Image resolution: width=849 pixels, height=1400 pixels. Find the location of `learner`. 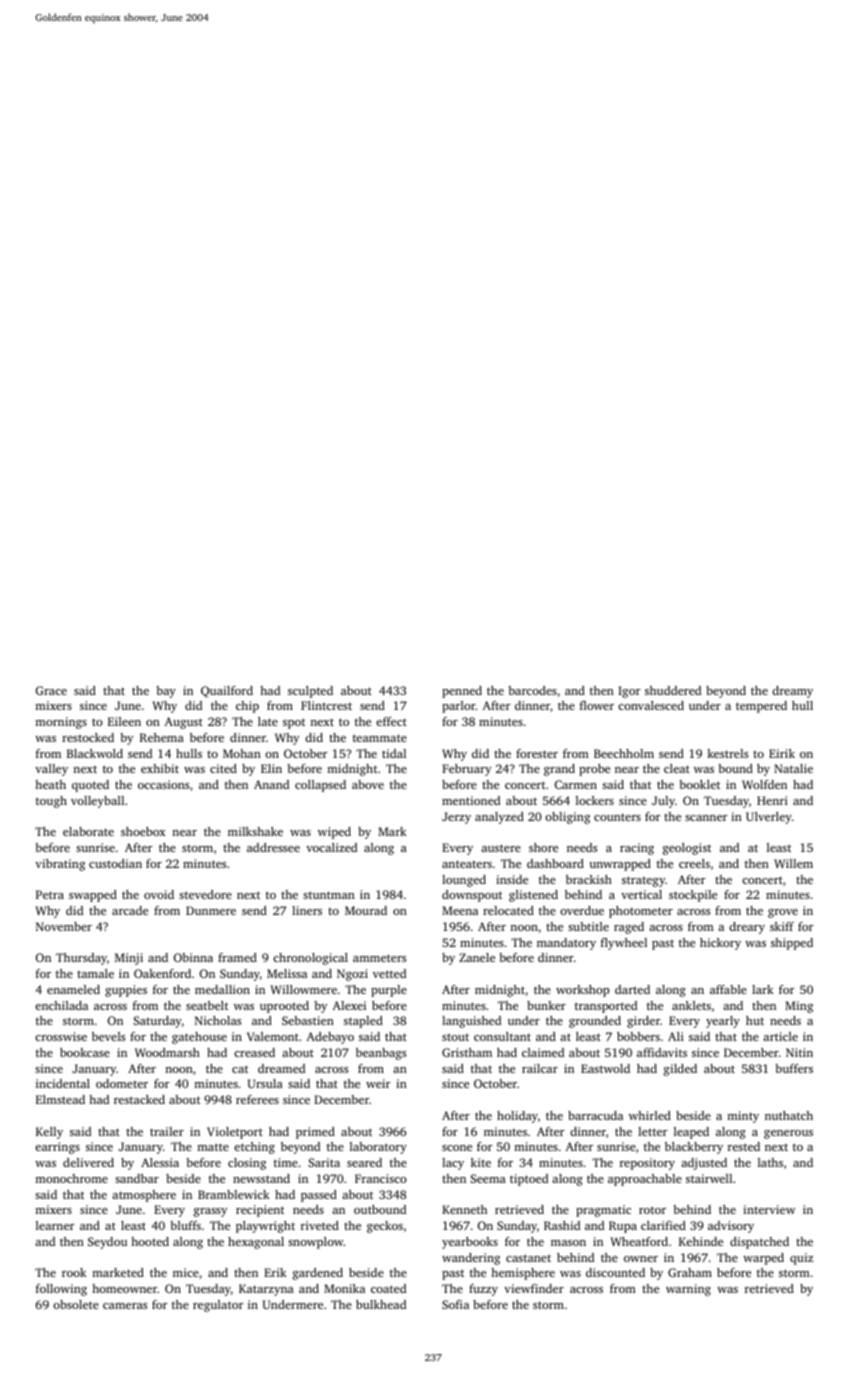

learner is located at coordinates (55, 1225).
